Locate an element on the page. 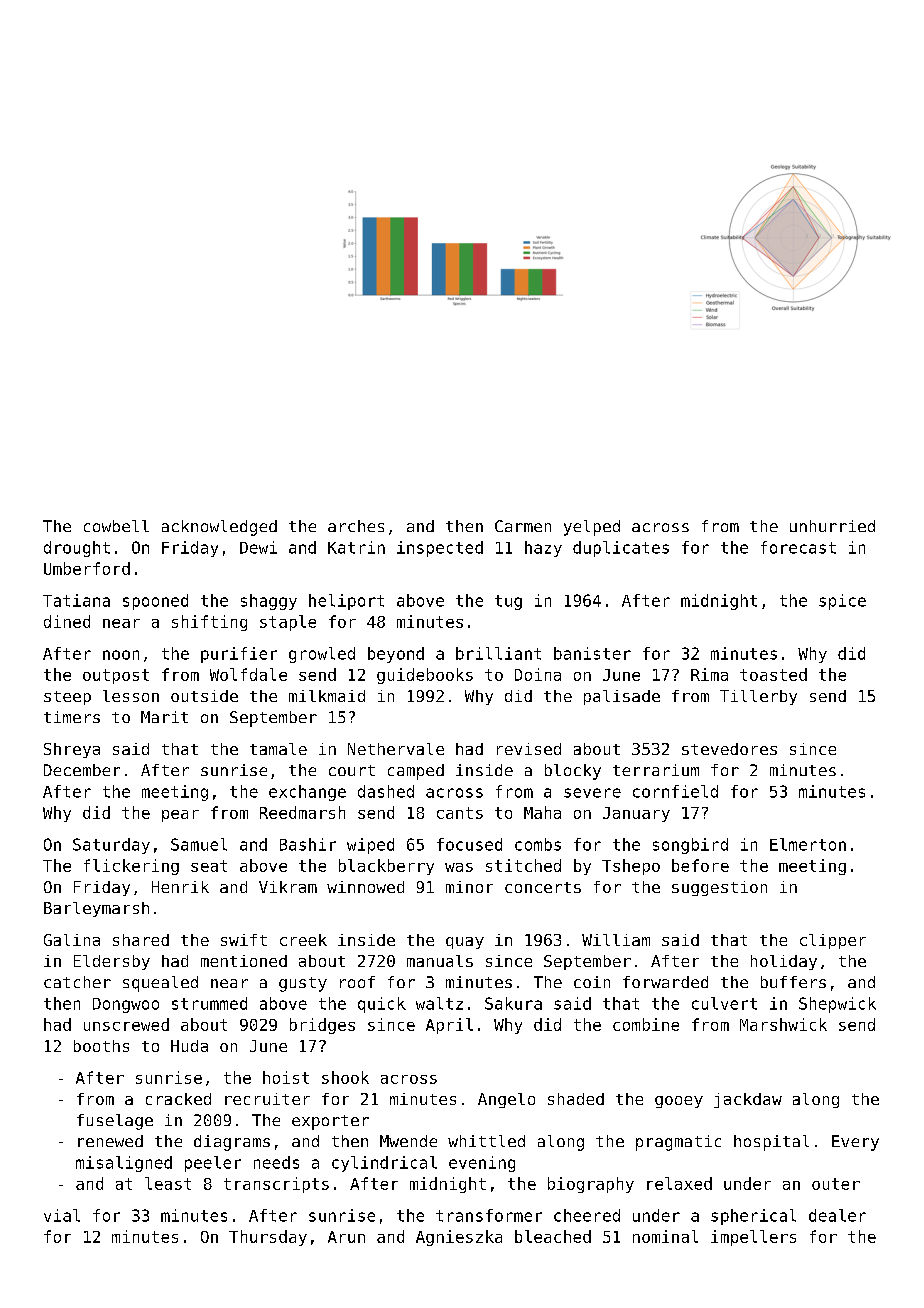 This page has height=1308, width=924. yelped is located at coordinates (592, 528).
